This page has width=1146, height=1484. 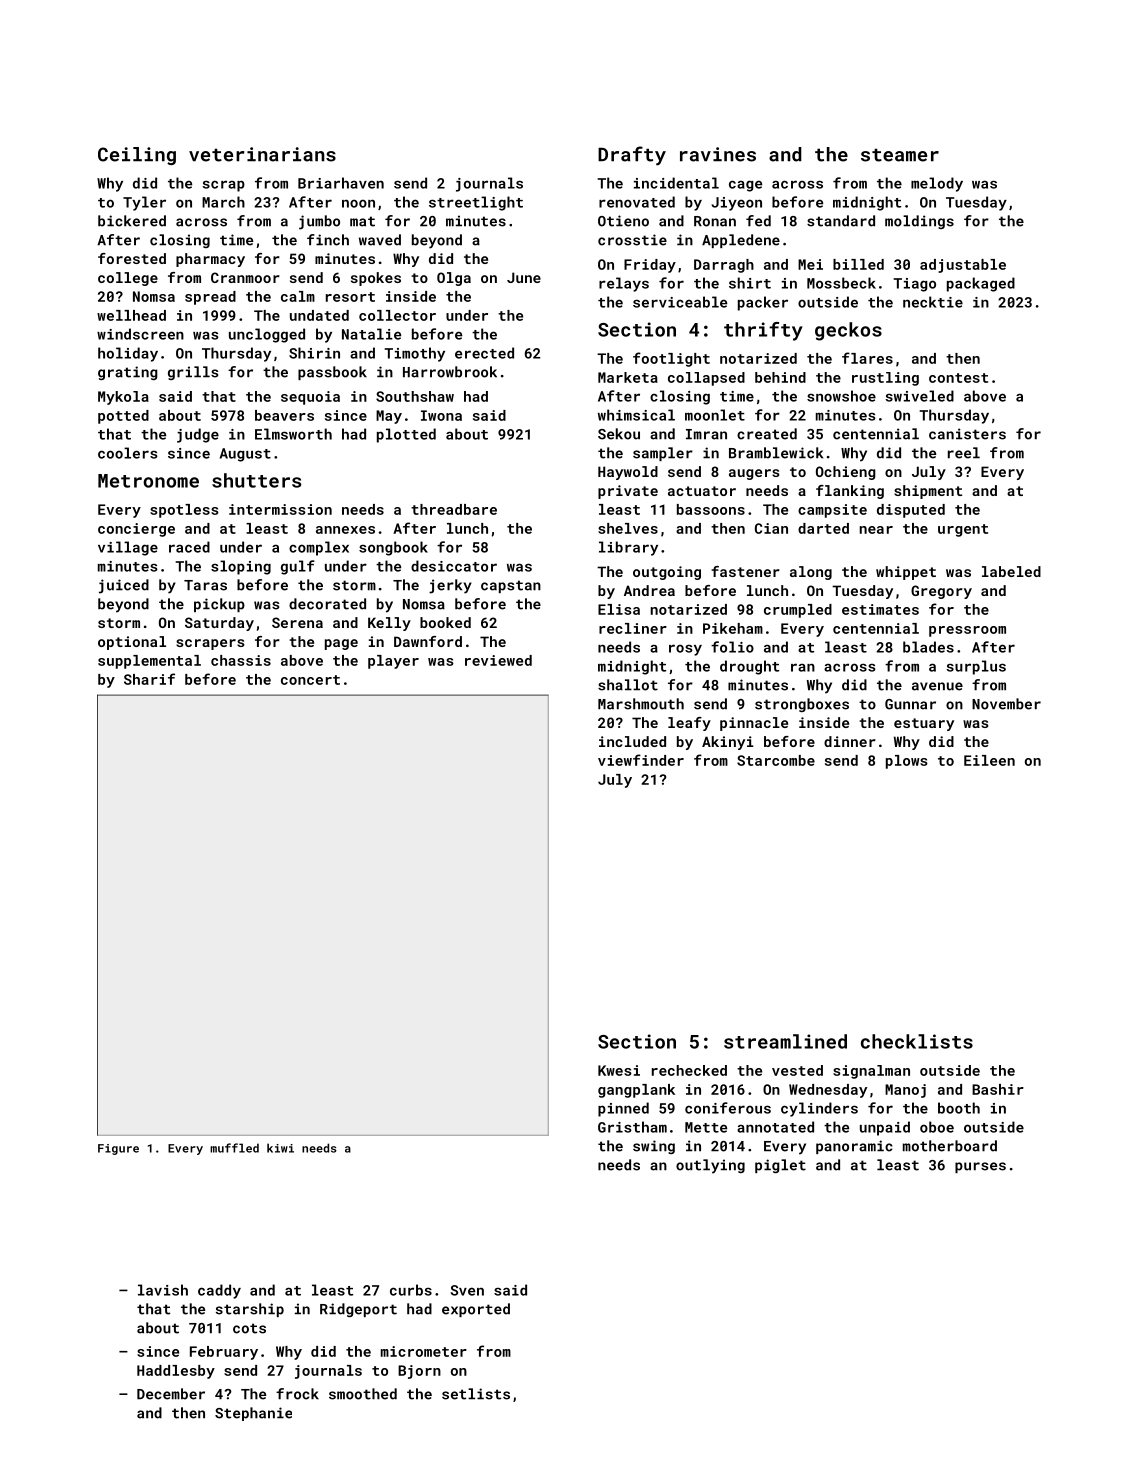 What do you see at coordinates (619, 1070) in the page?
I see `Kwesi` at bounding box center [619, 1070].
